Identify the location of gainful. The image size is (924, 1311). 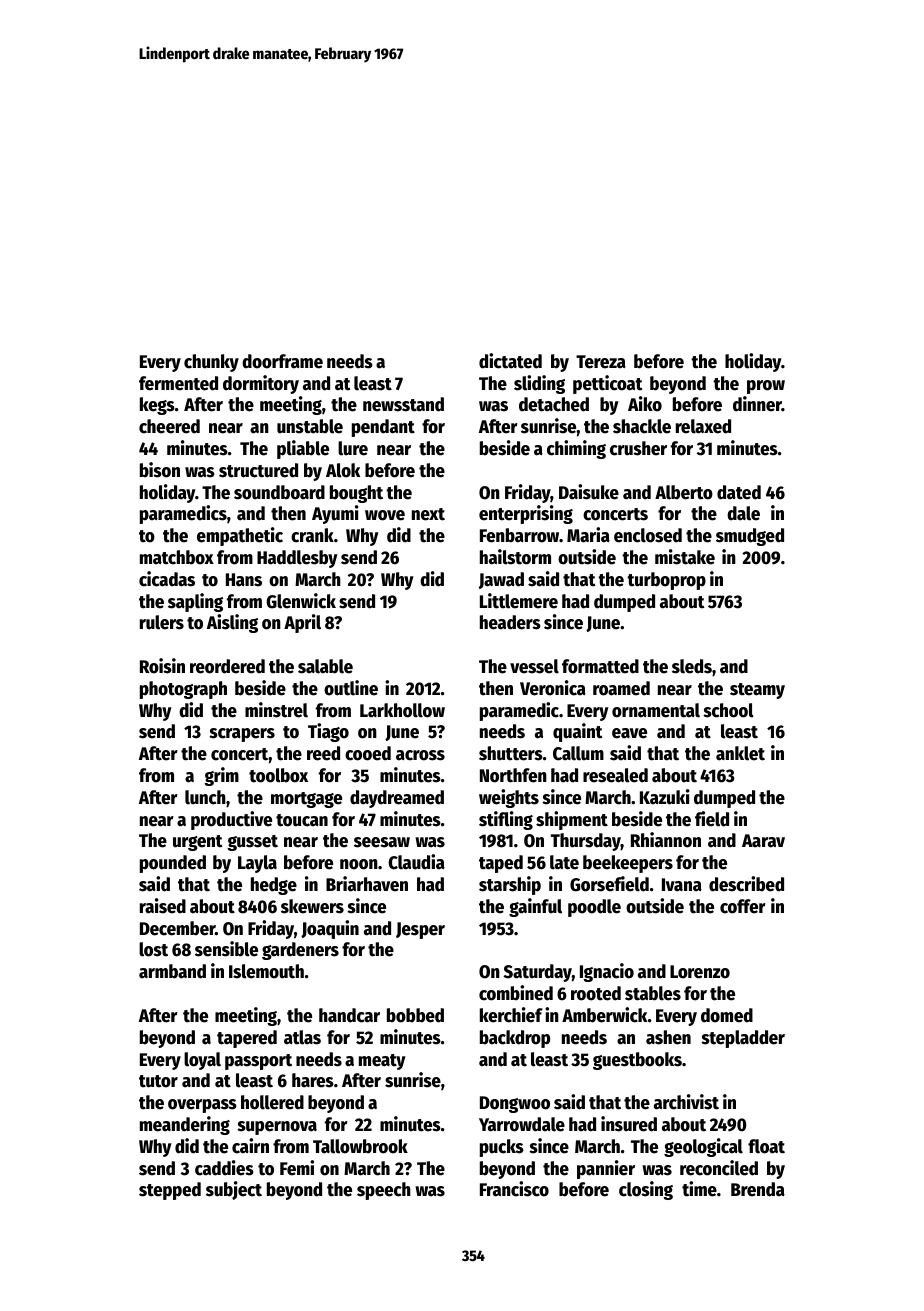
(535, 907).
